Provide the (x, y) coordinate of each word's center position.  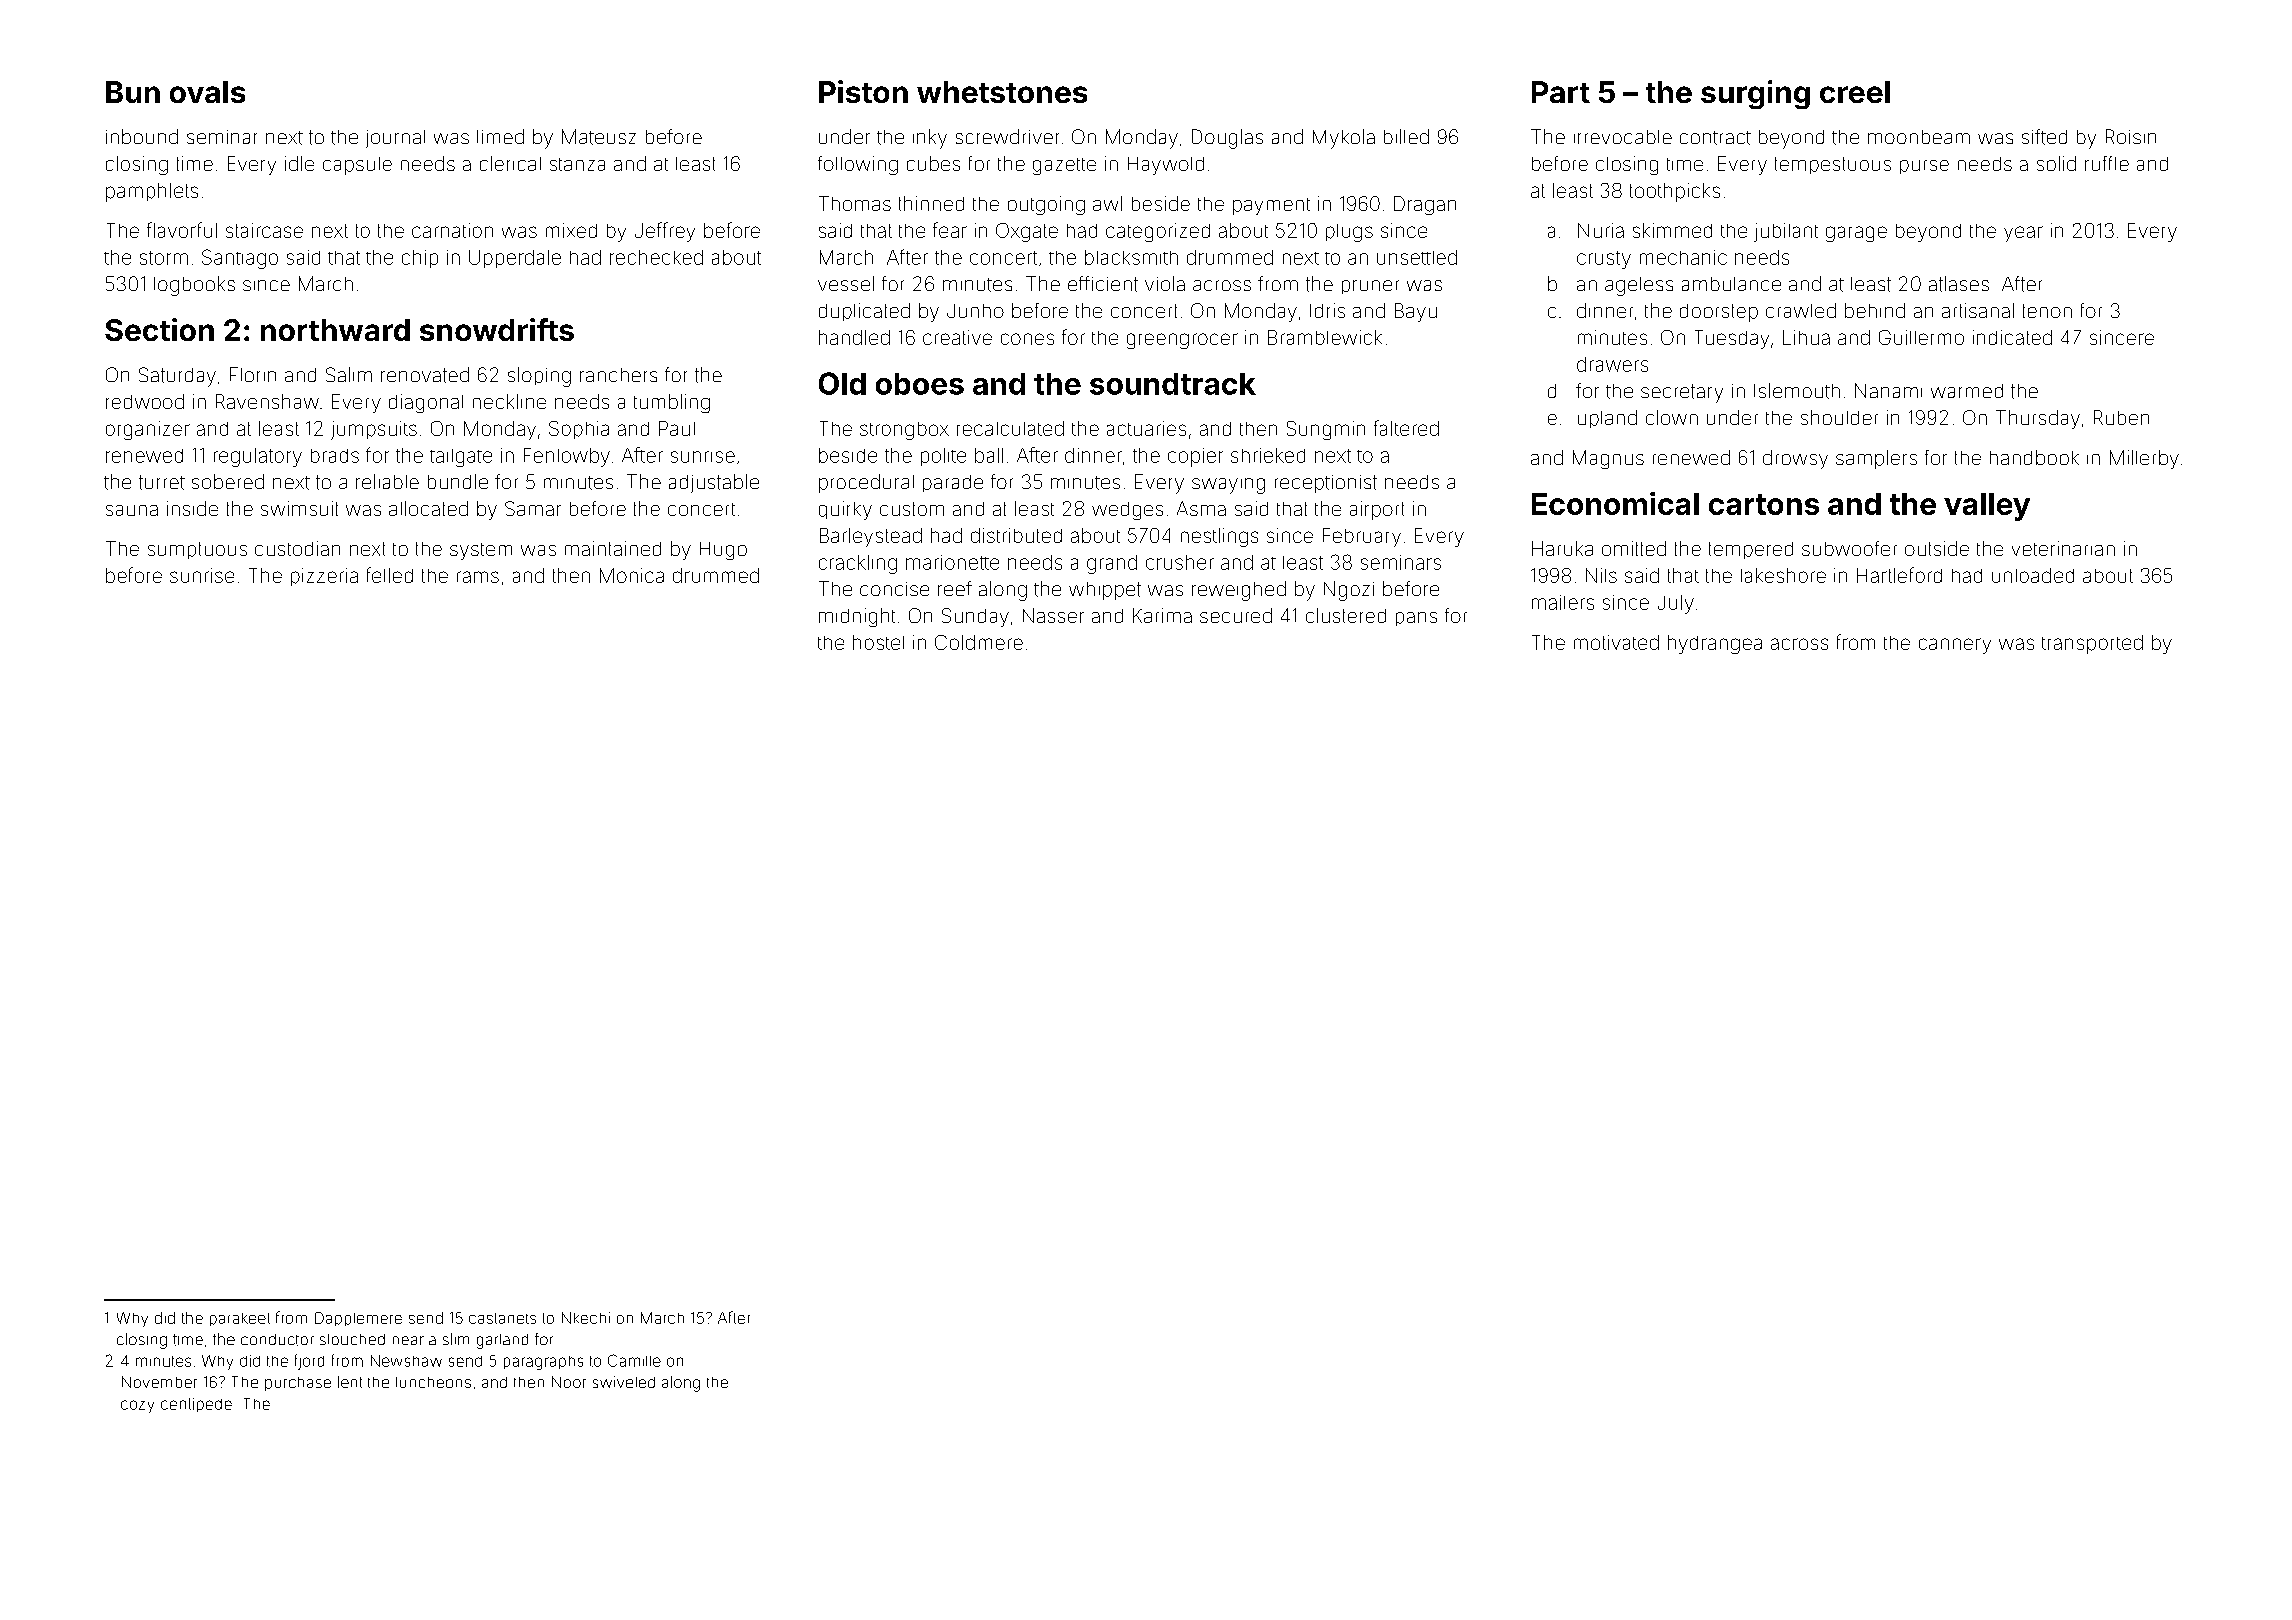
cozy (137, 1406)
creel (1855, 92)
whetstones (1002, 92)
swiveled (624, 1382)
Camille (634, 1360)
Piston (863, 91)
